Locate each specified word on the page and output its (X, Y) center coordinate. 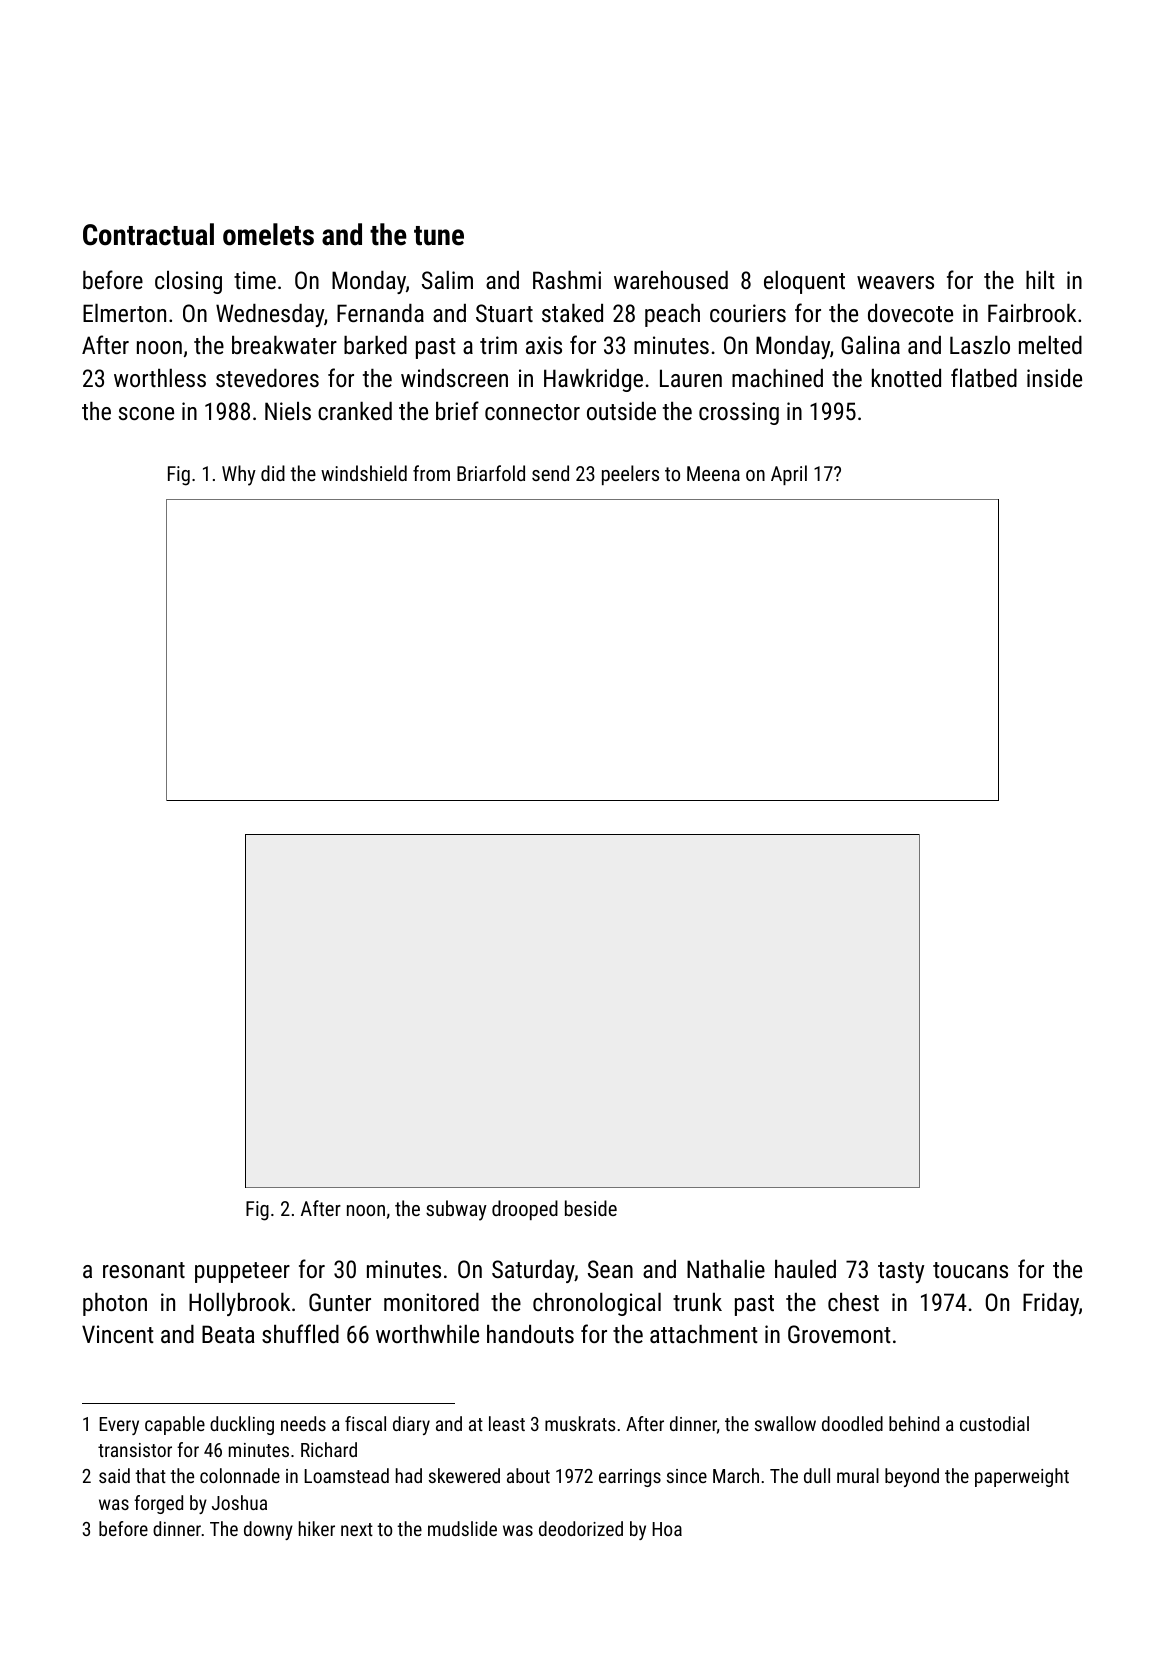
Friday (1051, 1304)
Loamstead (346, 1475)
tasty (901, 1272)
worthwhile (427, 1334)
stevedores (267, 378)
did (273, 473)
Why (239, 475)
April (789, 475)
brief (457, 410)
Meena (713, 473)
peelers (630, 475)
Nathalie (726, 1269)
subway (456, 1210)
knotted (906, 378)
